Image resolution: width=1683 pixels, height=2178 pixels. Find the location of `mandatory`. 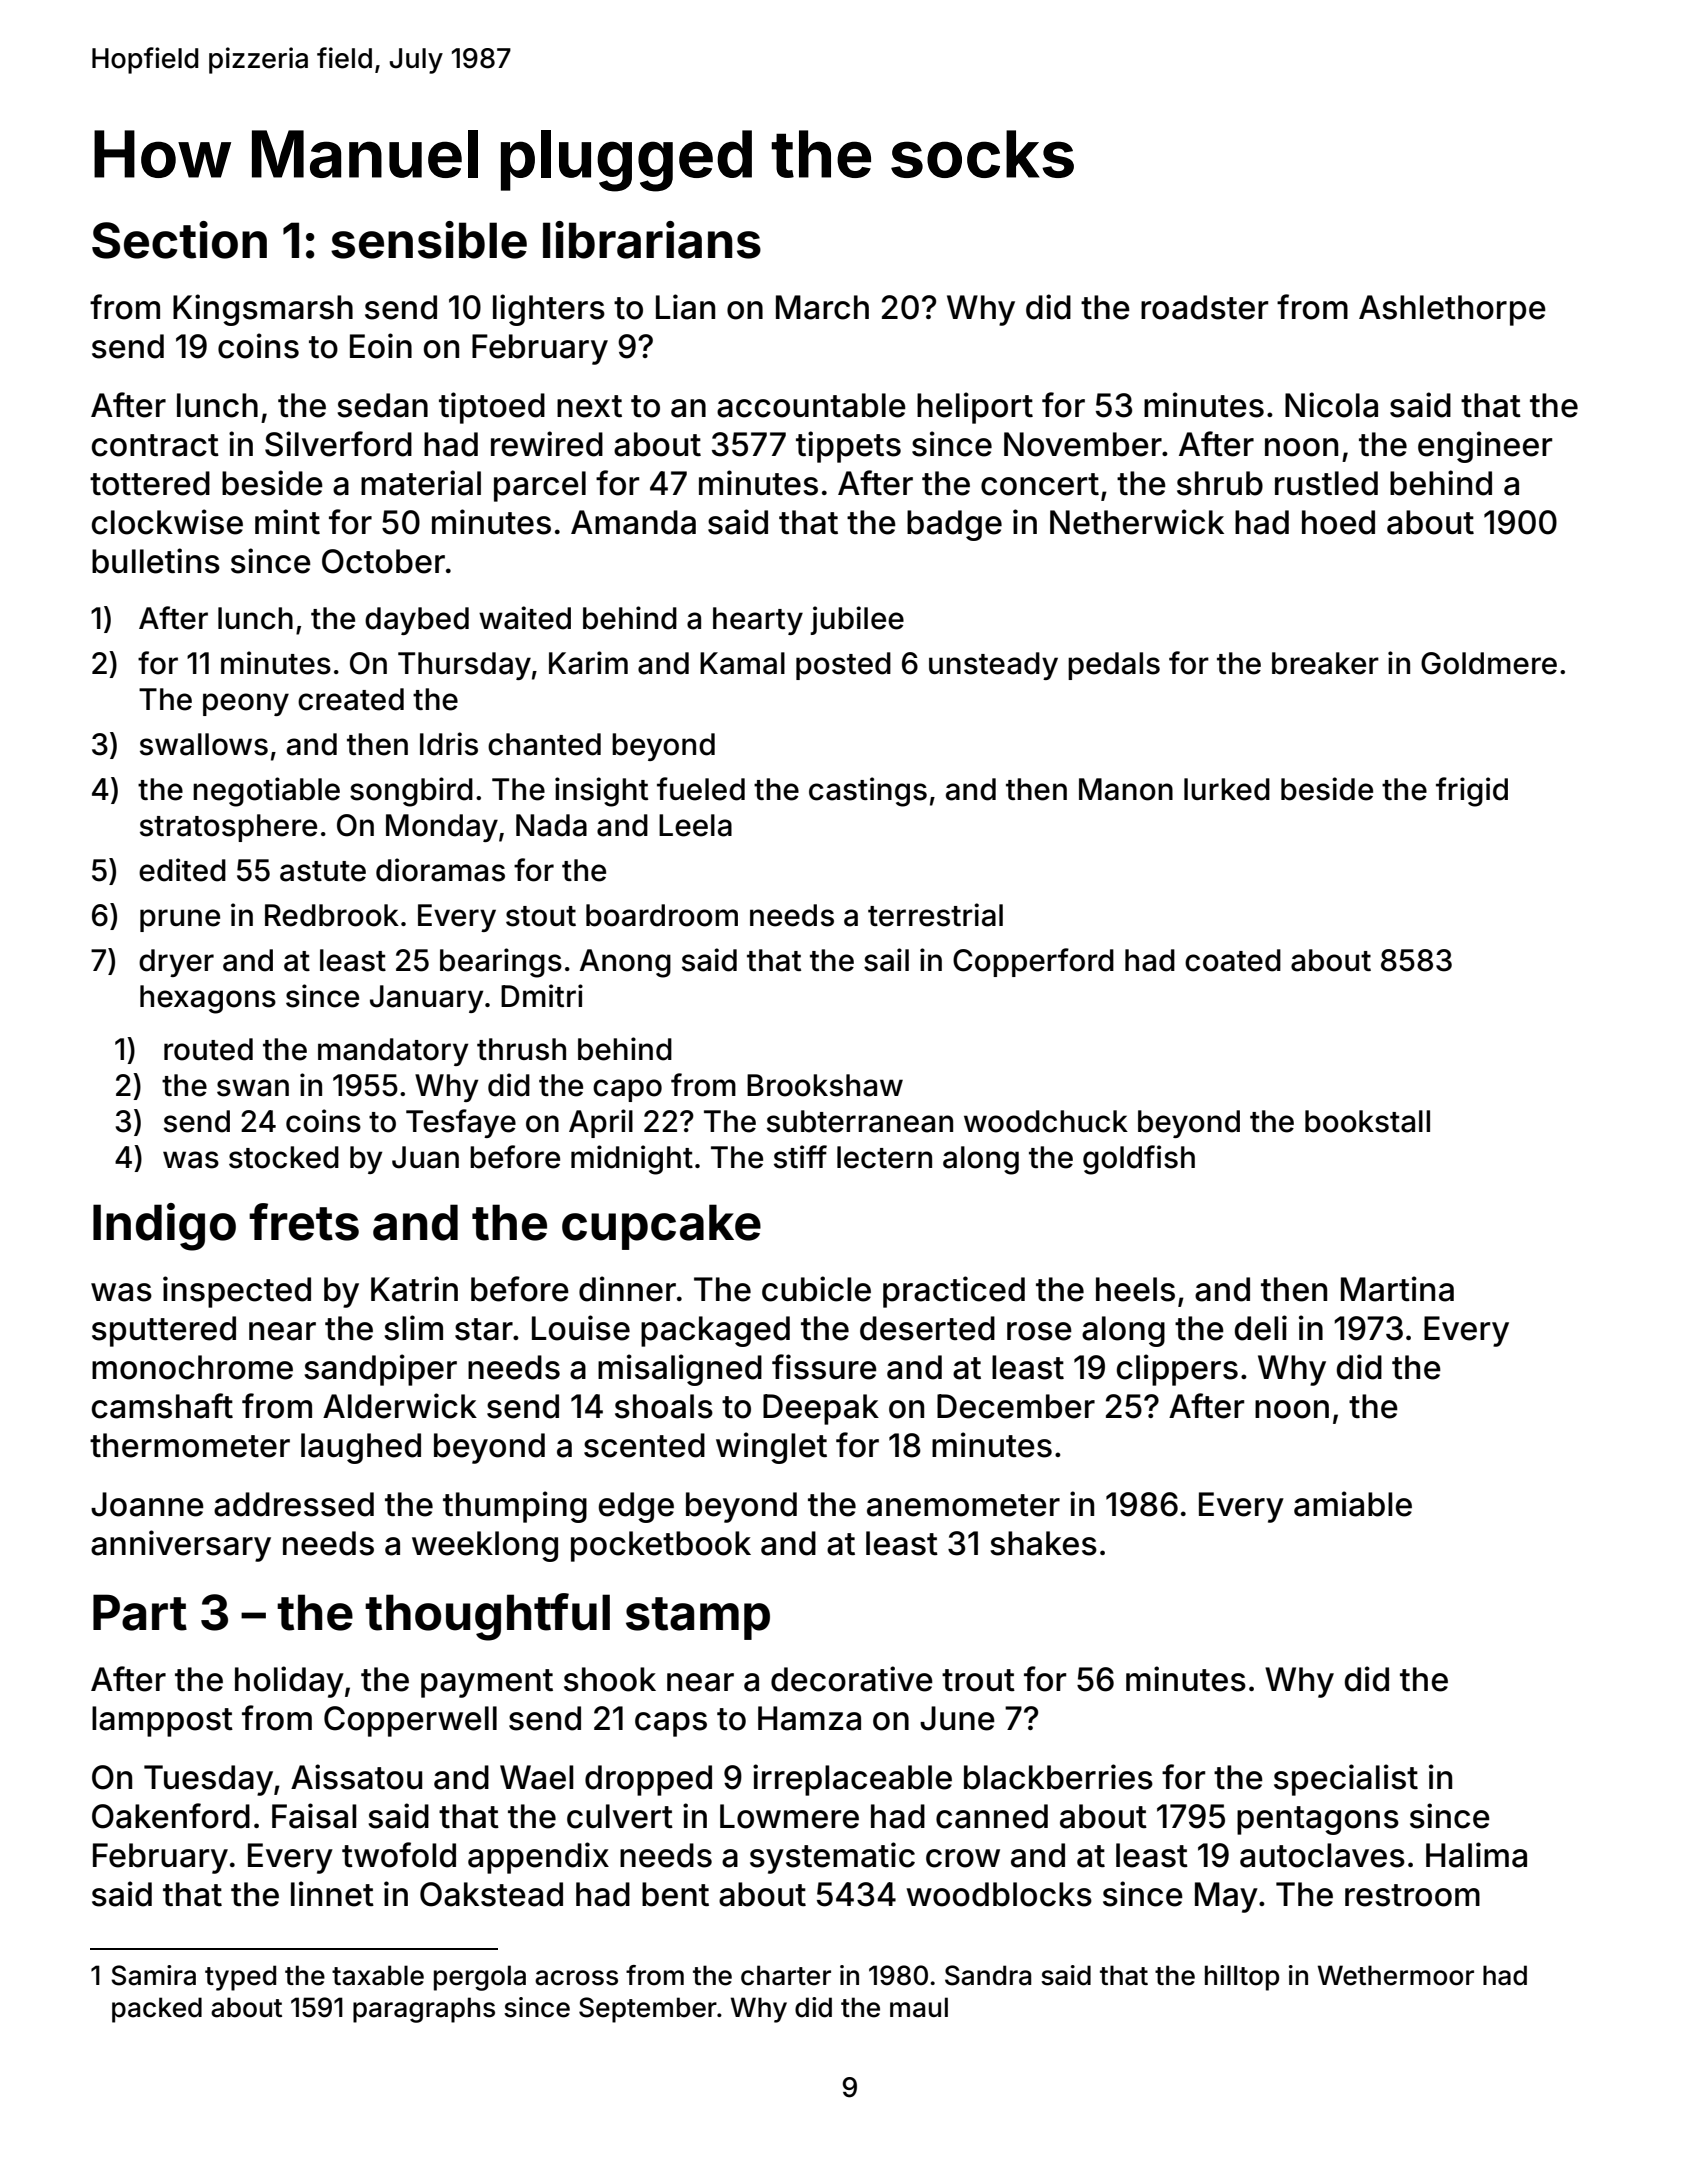

mandatory is located at coordinates (393, 1052).
